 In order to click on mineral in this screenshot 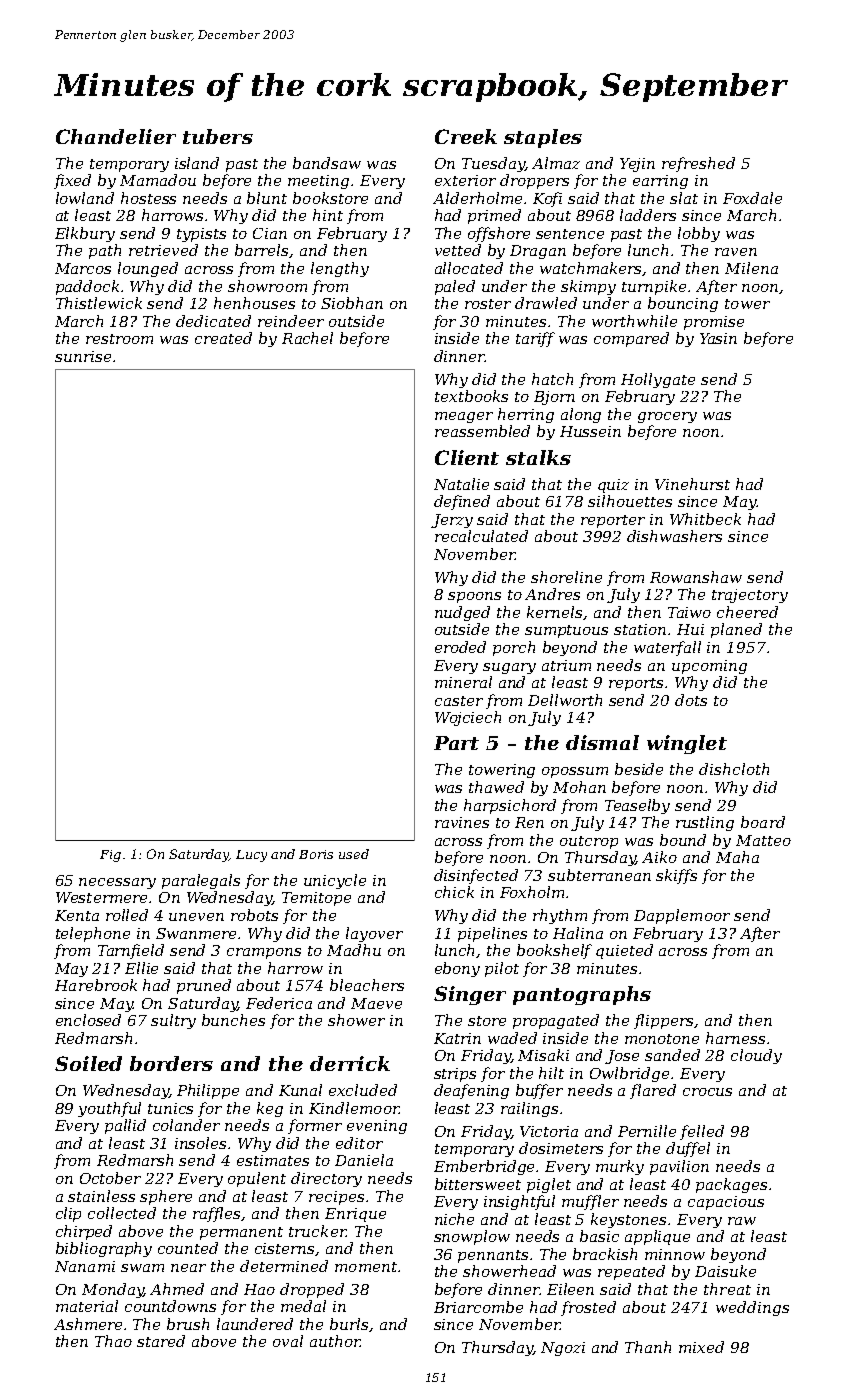, I will do `click(463, 682)`.
